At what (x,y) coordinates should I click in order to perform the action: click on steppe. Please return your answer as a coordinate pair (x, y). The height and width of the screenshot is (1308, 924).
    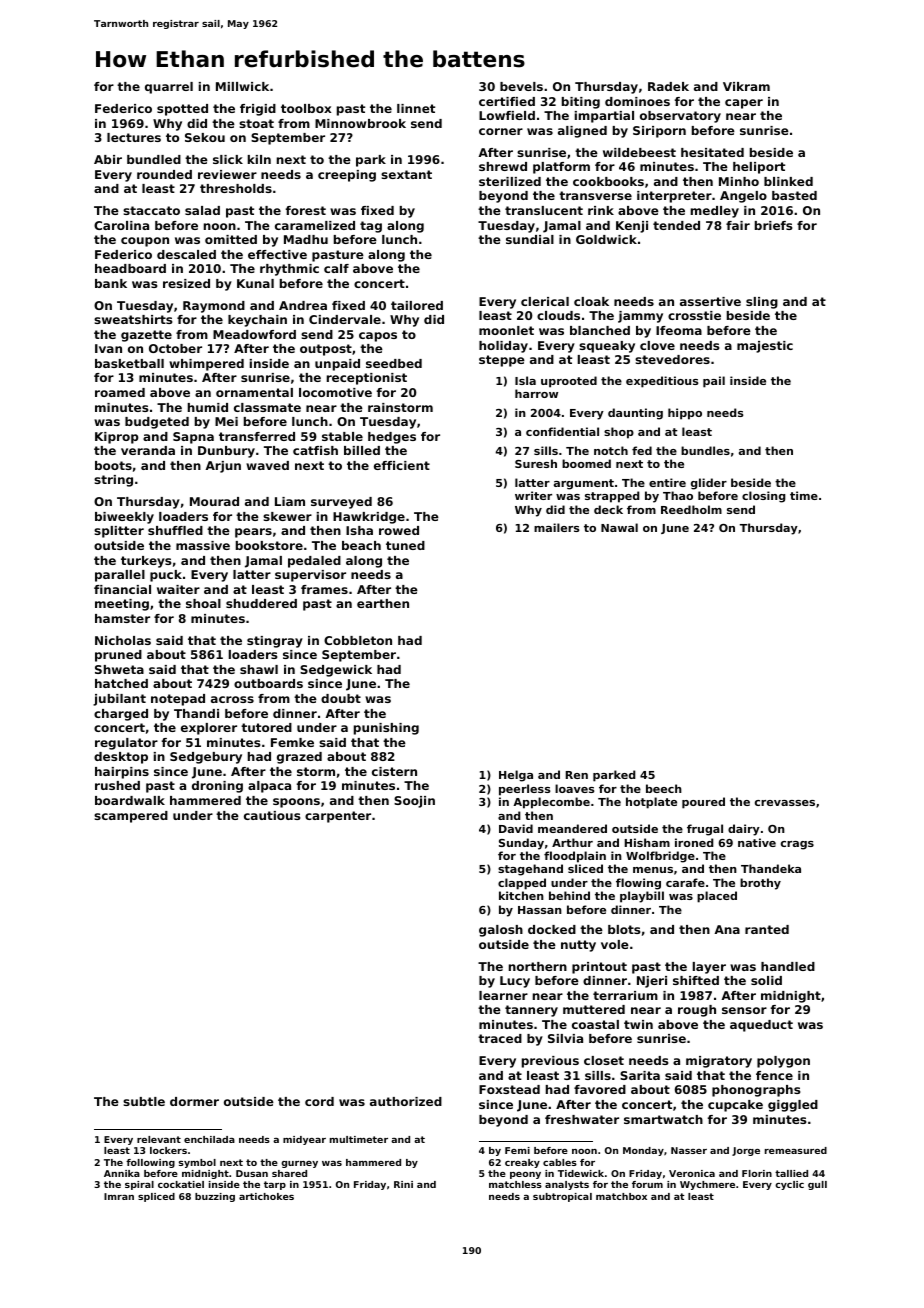
    Looking at the image, I should click on (502, 361).
